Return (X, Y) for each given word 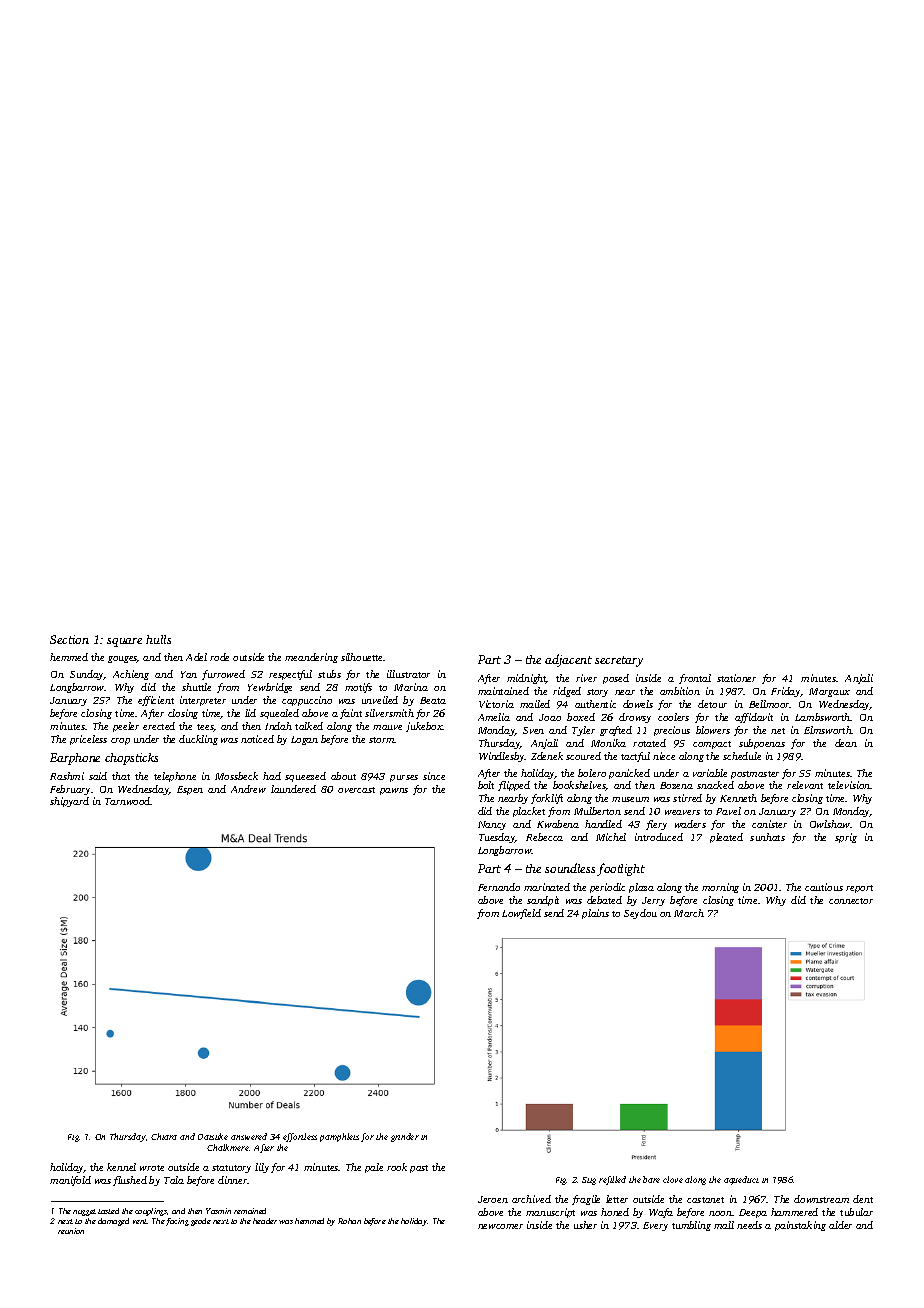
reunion (71, 1231)
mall (724, 1225)
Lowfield (521, 914)
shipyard (69, 802)
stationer (736, 678)
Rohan (349, 1221)
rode (219, 657)
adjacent (568, 660)
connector (851, 901)
